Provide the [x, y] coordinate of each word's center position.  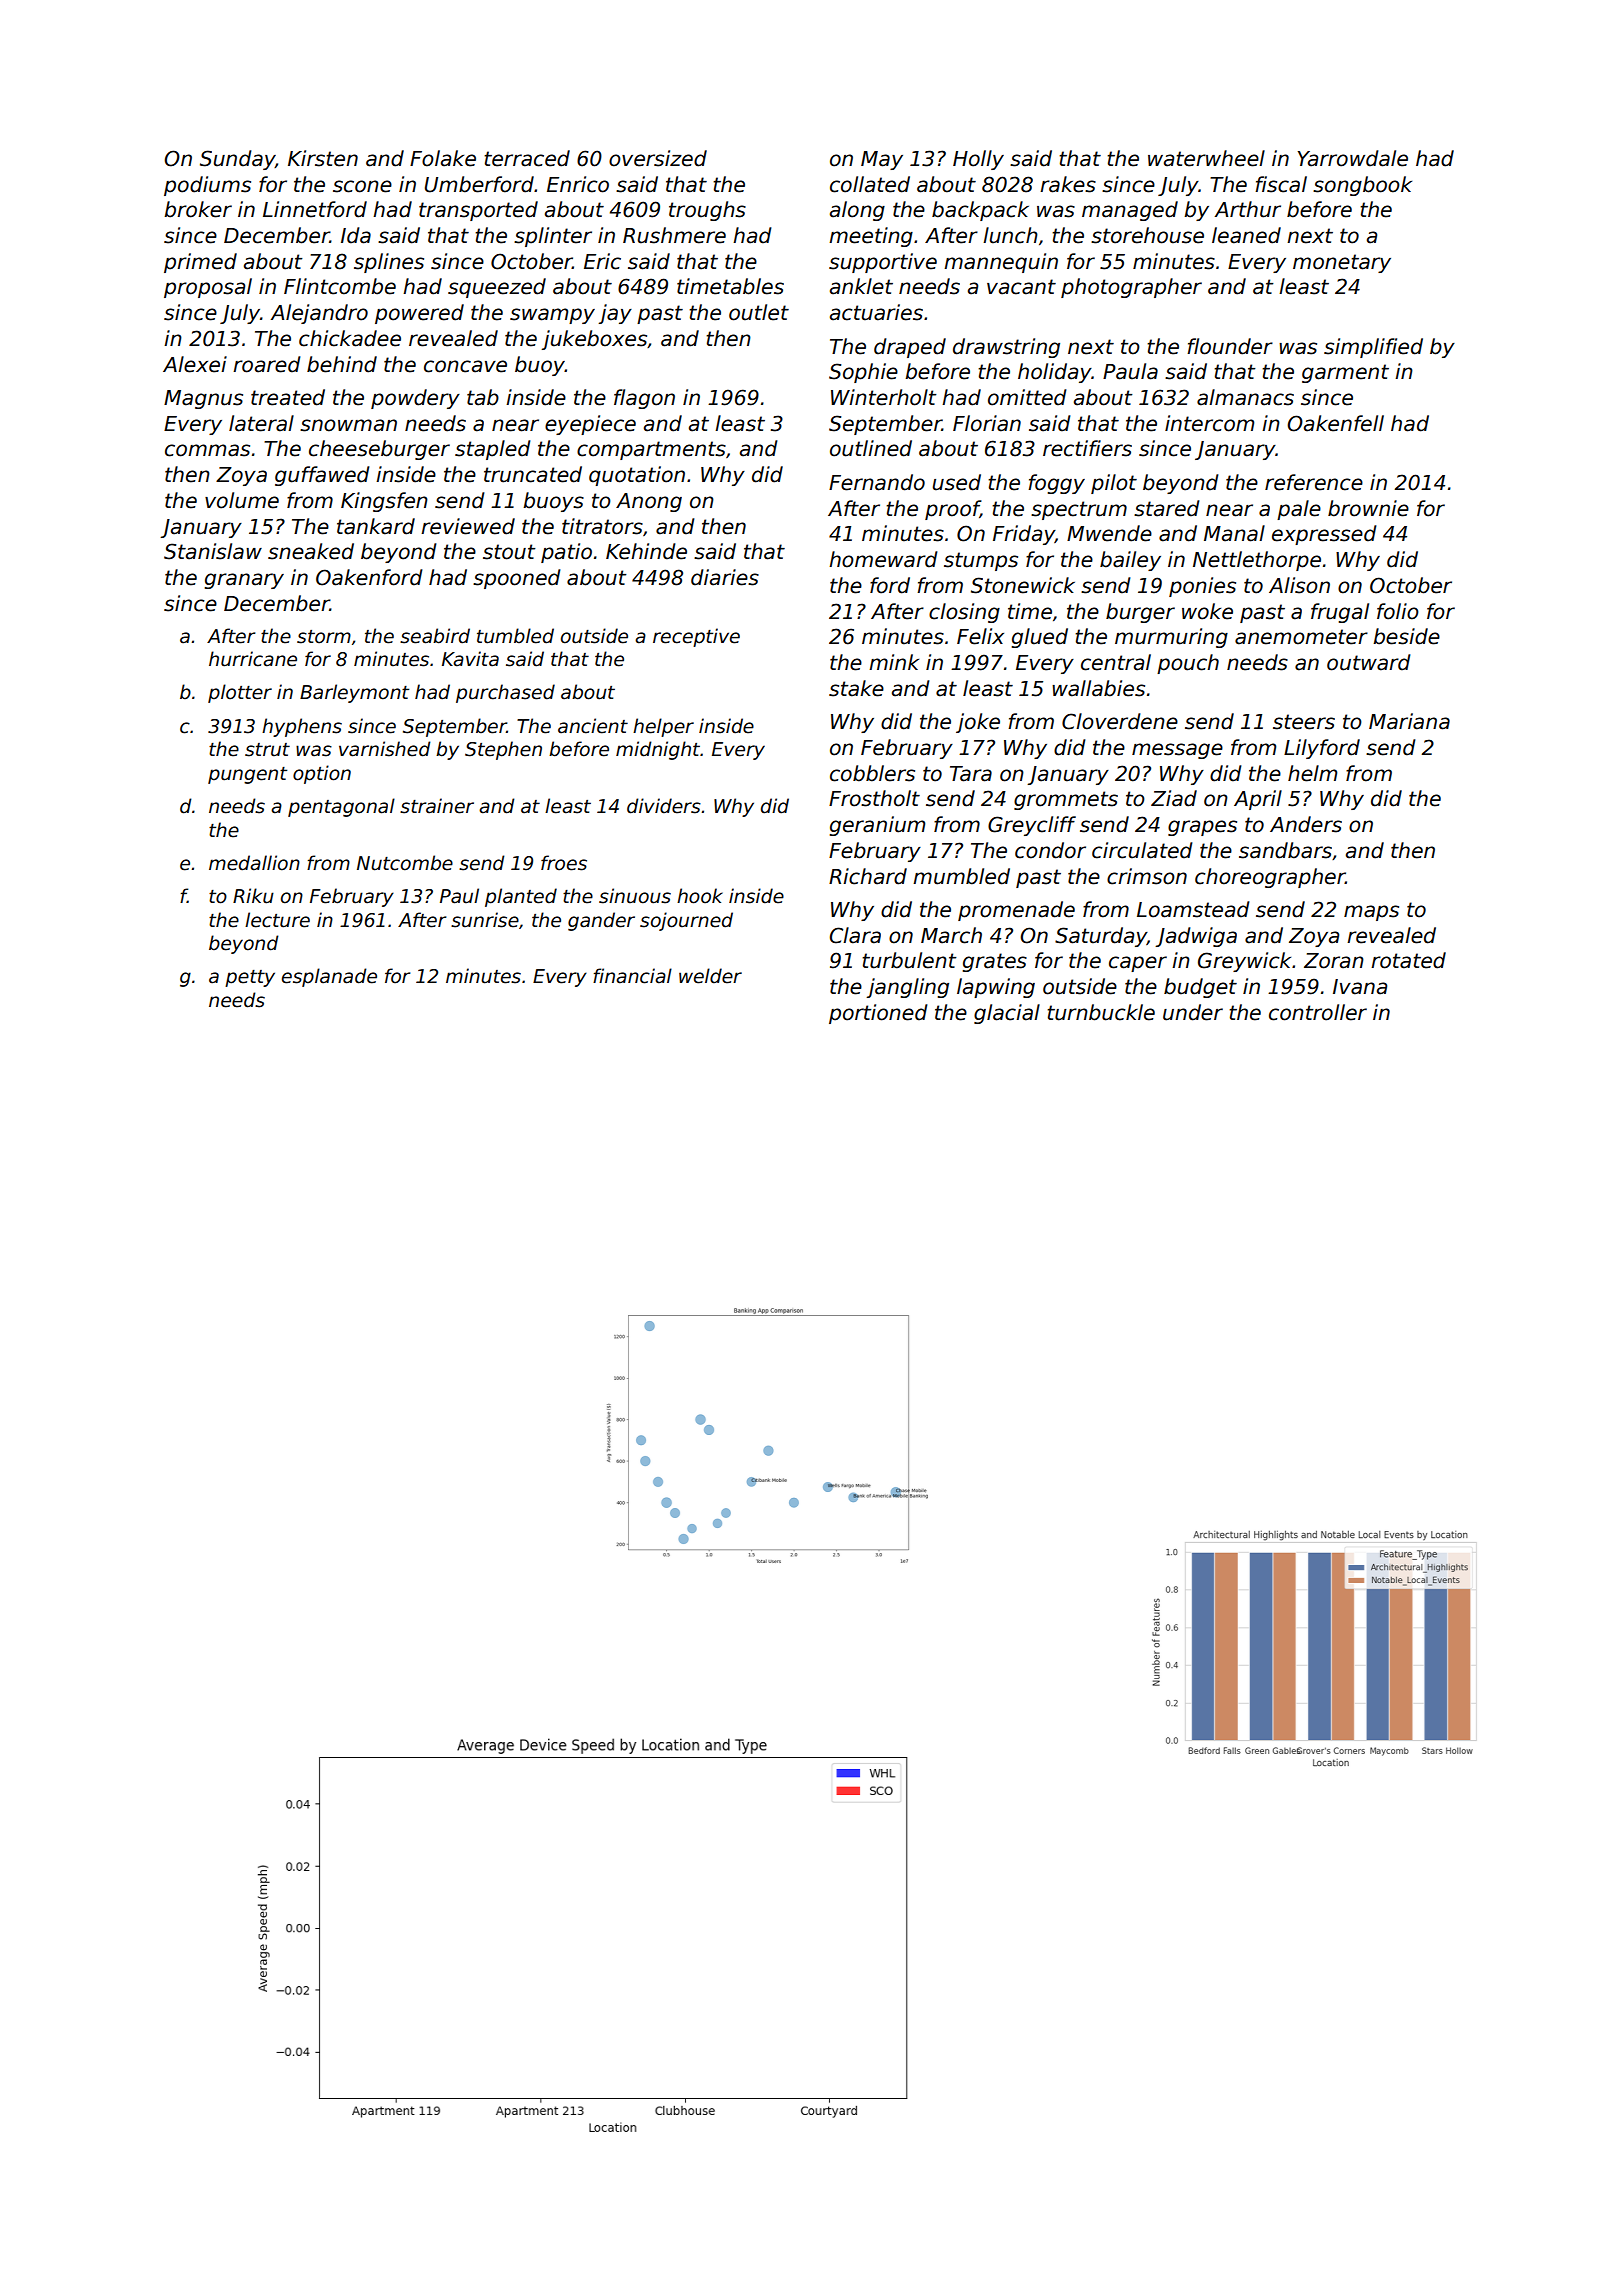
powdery [415, 399]
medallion [254, 863]
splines [389, 263]
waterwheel [1206, 158]
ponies [1202, 587]
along [857, 211]
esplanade [329, 977]
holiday [1055, 373]
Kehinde [646, 551]
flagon [644, 399]
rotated [1408, 960]
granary [244, 581]
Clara [855, 935]
